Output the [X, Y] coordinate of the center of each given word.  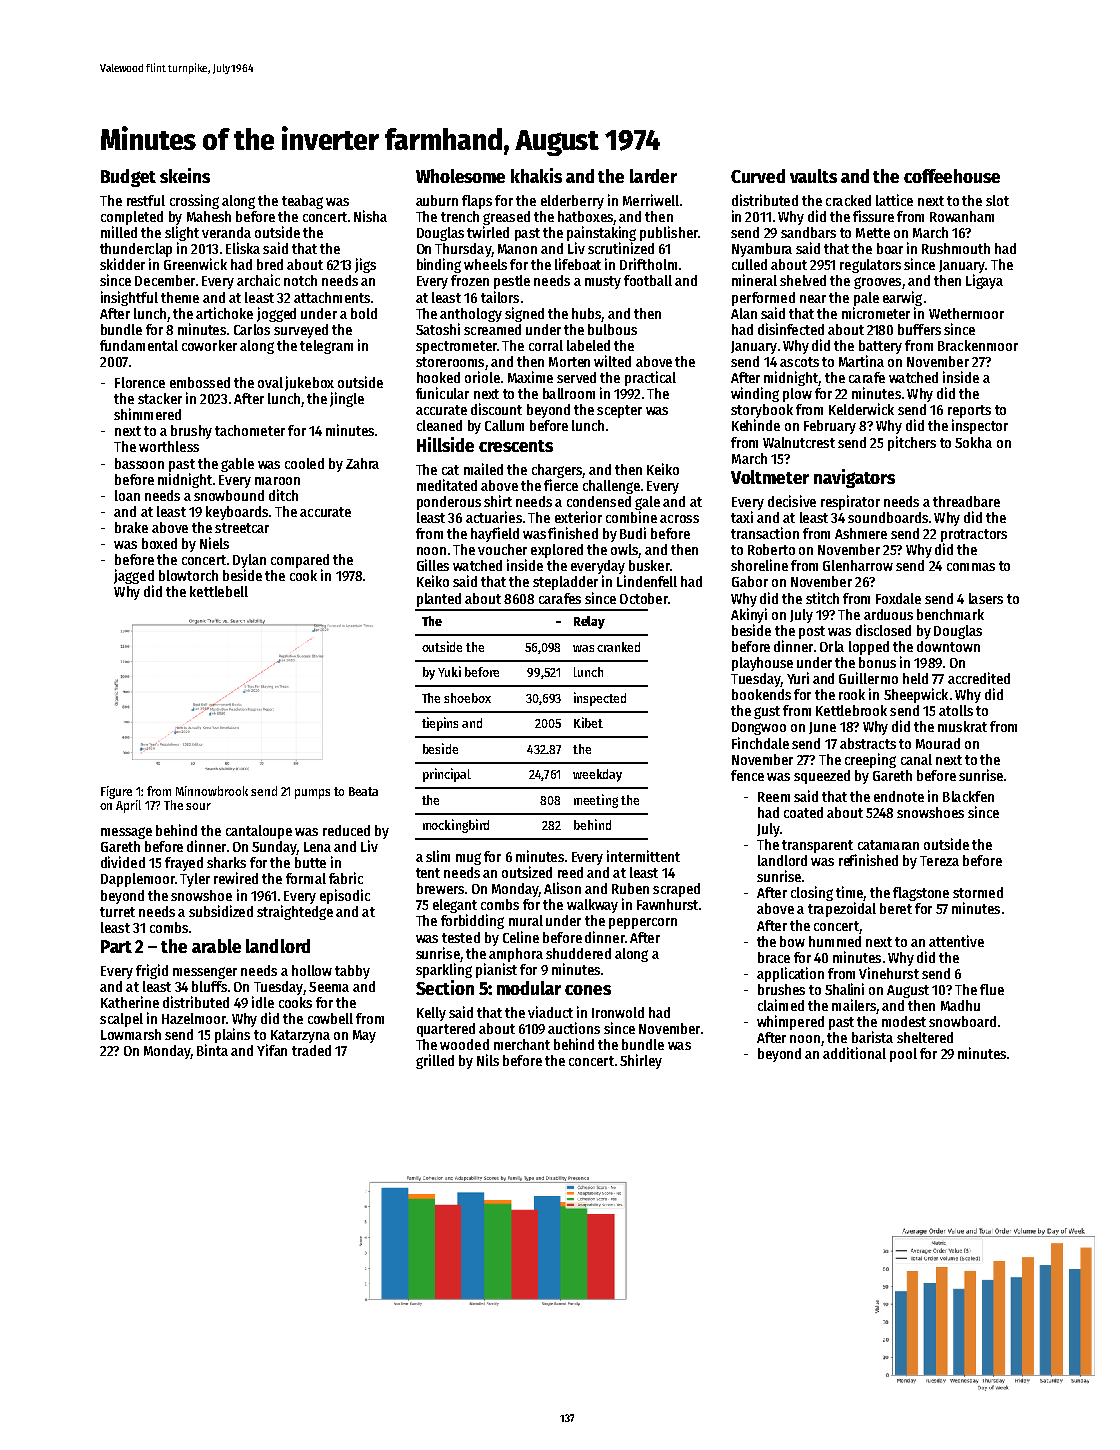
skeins [185, 175]
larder [653, 176]
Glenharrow [858, 565]
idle [263, 1002]
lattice [894, 200]
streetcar [242, 528]
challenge [611, 487]
